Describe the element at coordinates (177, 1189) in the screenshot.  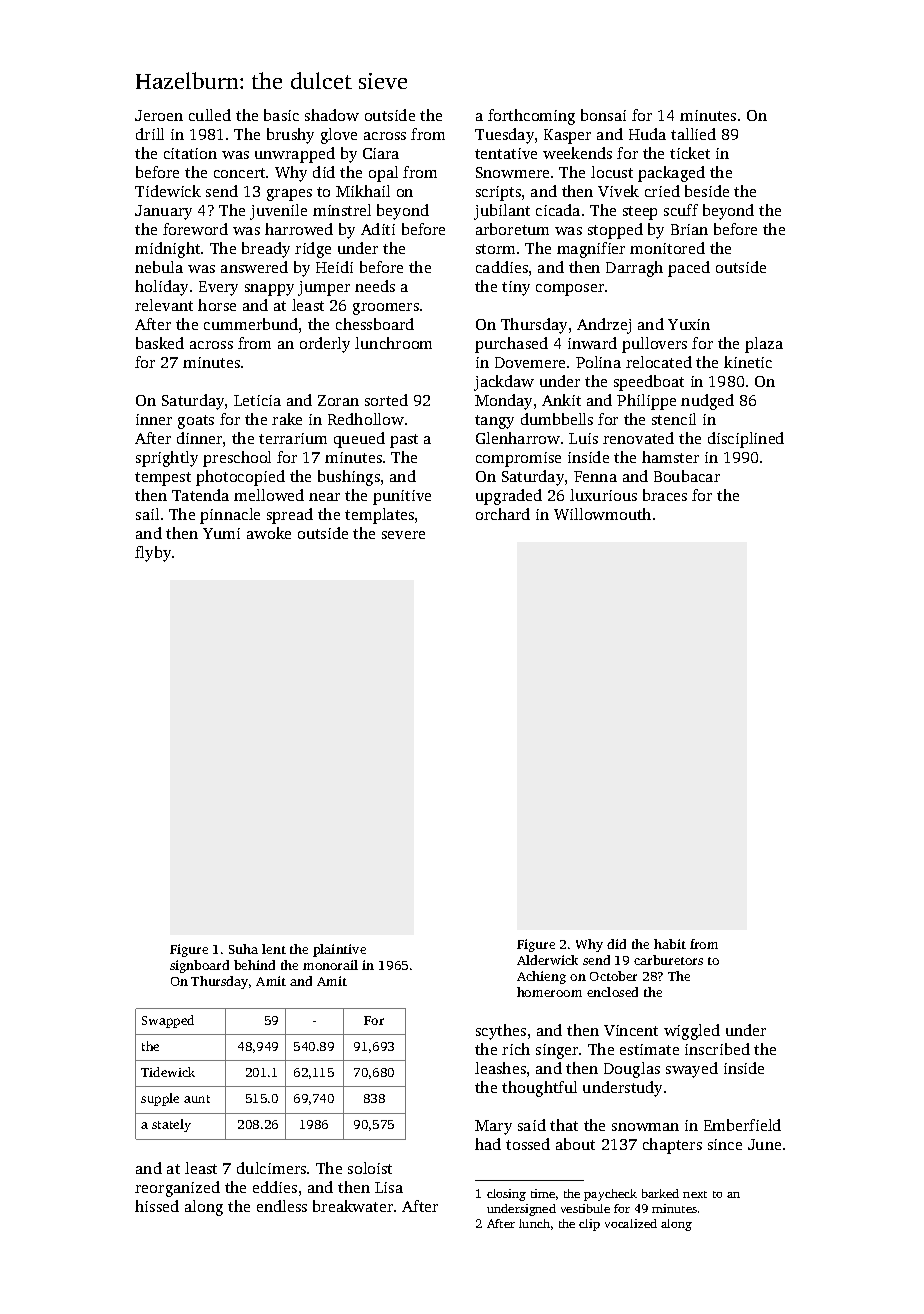
I see `reorganized` at that location.
